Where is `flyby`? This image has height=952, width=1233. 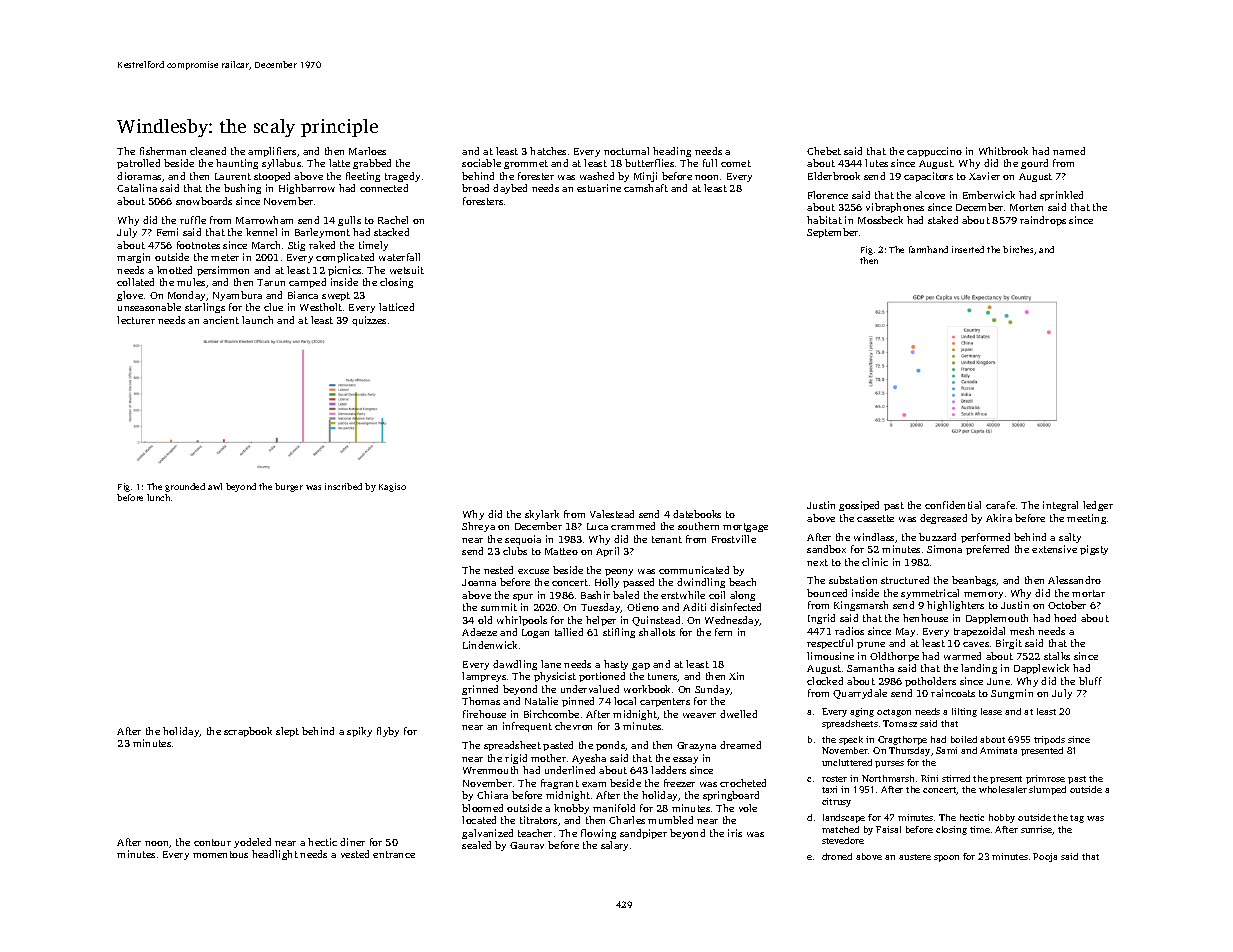
flyby is located at coordinates (388, 732).
